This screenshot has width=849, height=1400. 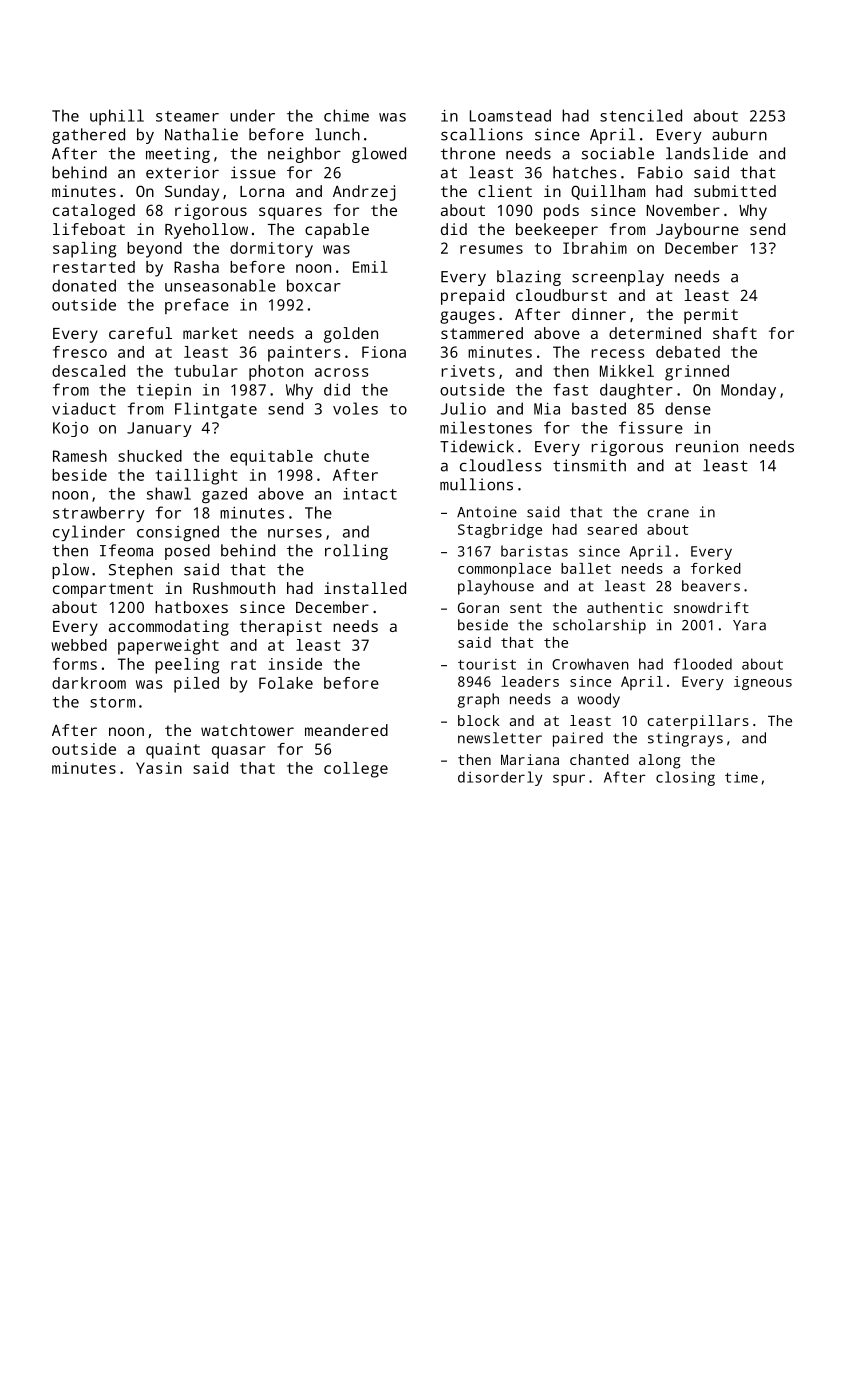 What do you see at coordinates (487, 664) in the screenshot?
I see `tourist` at bounding box center [487, 664].
